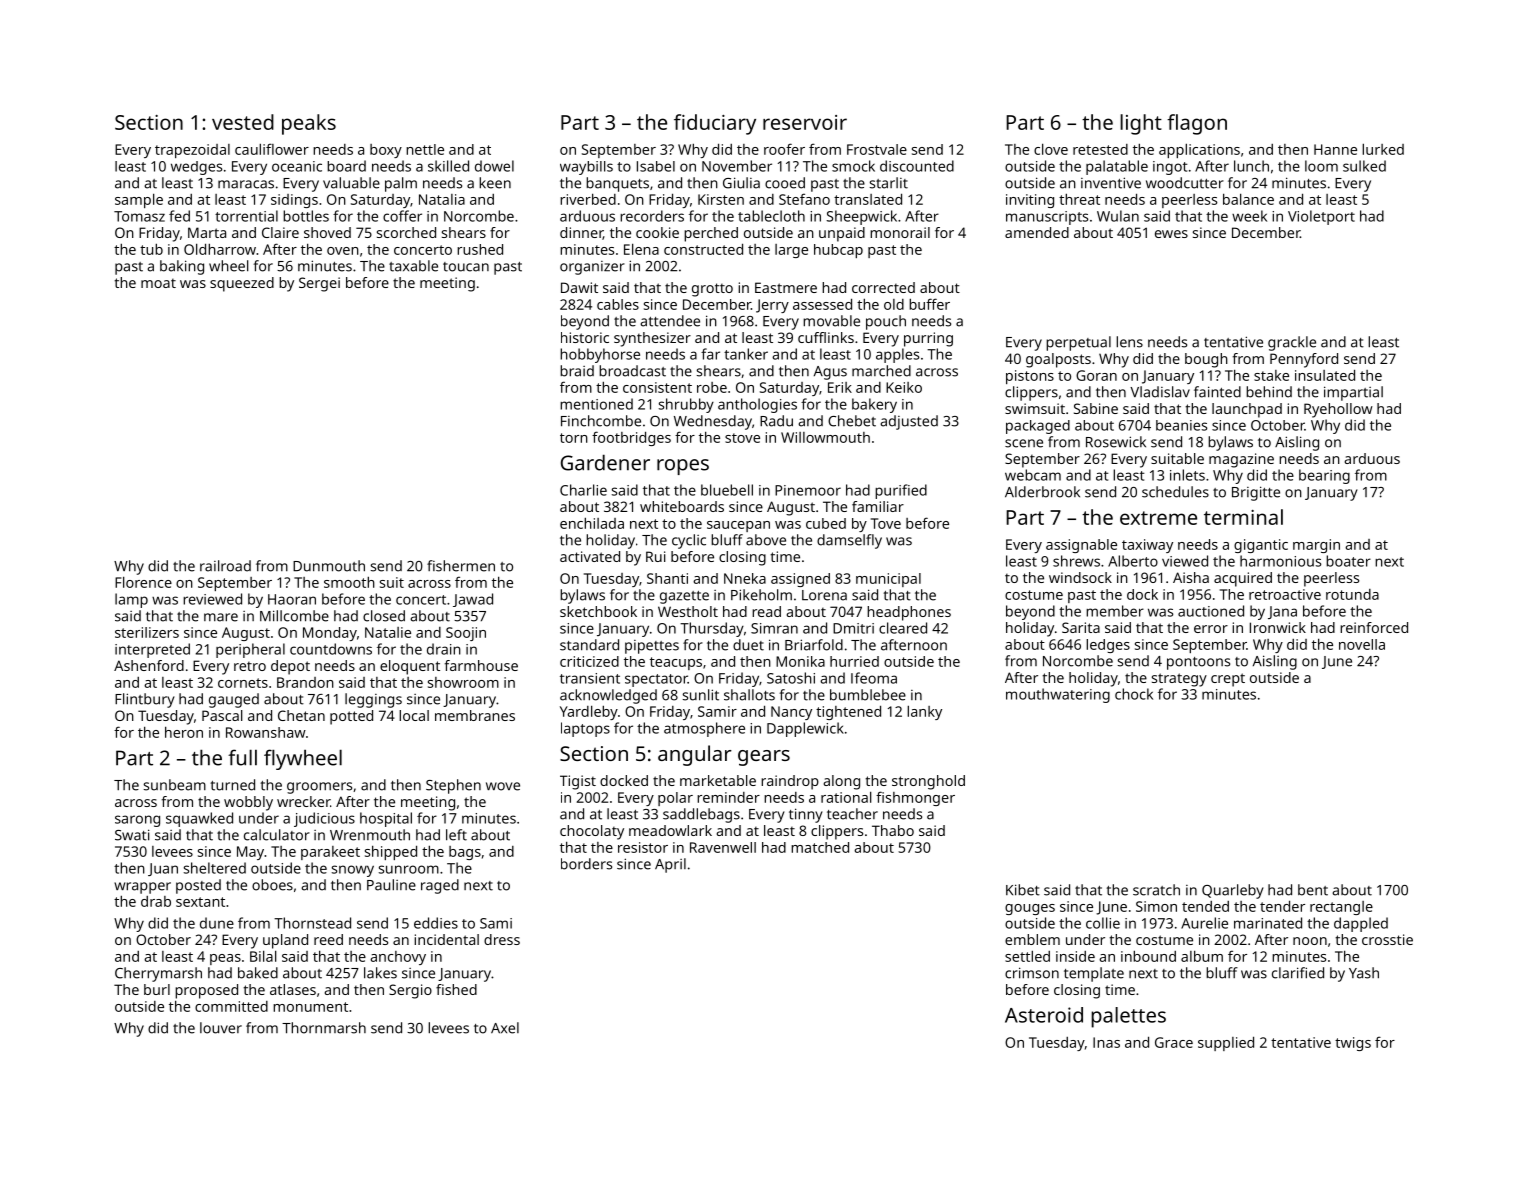 The height and width of the screenshot is (1181, 1528). Describe the element at coordinates (1228, 680) in the screenshot. I see `crept` at that location.
